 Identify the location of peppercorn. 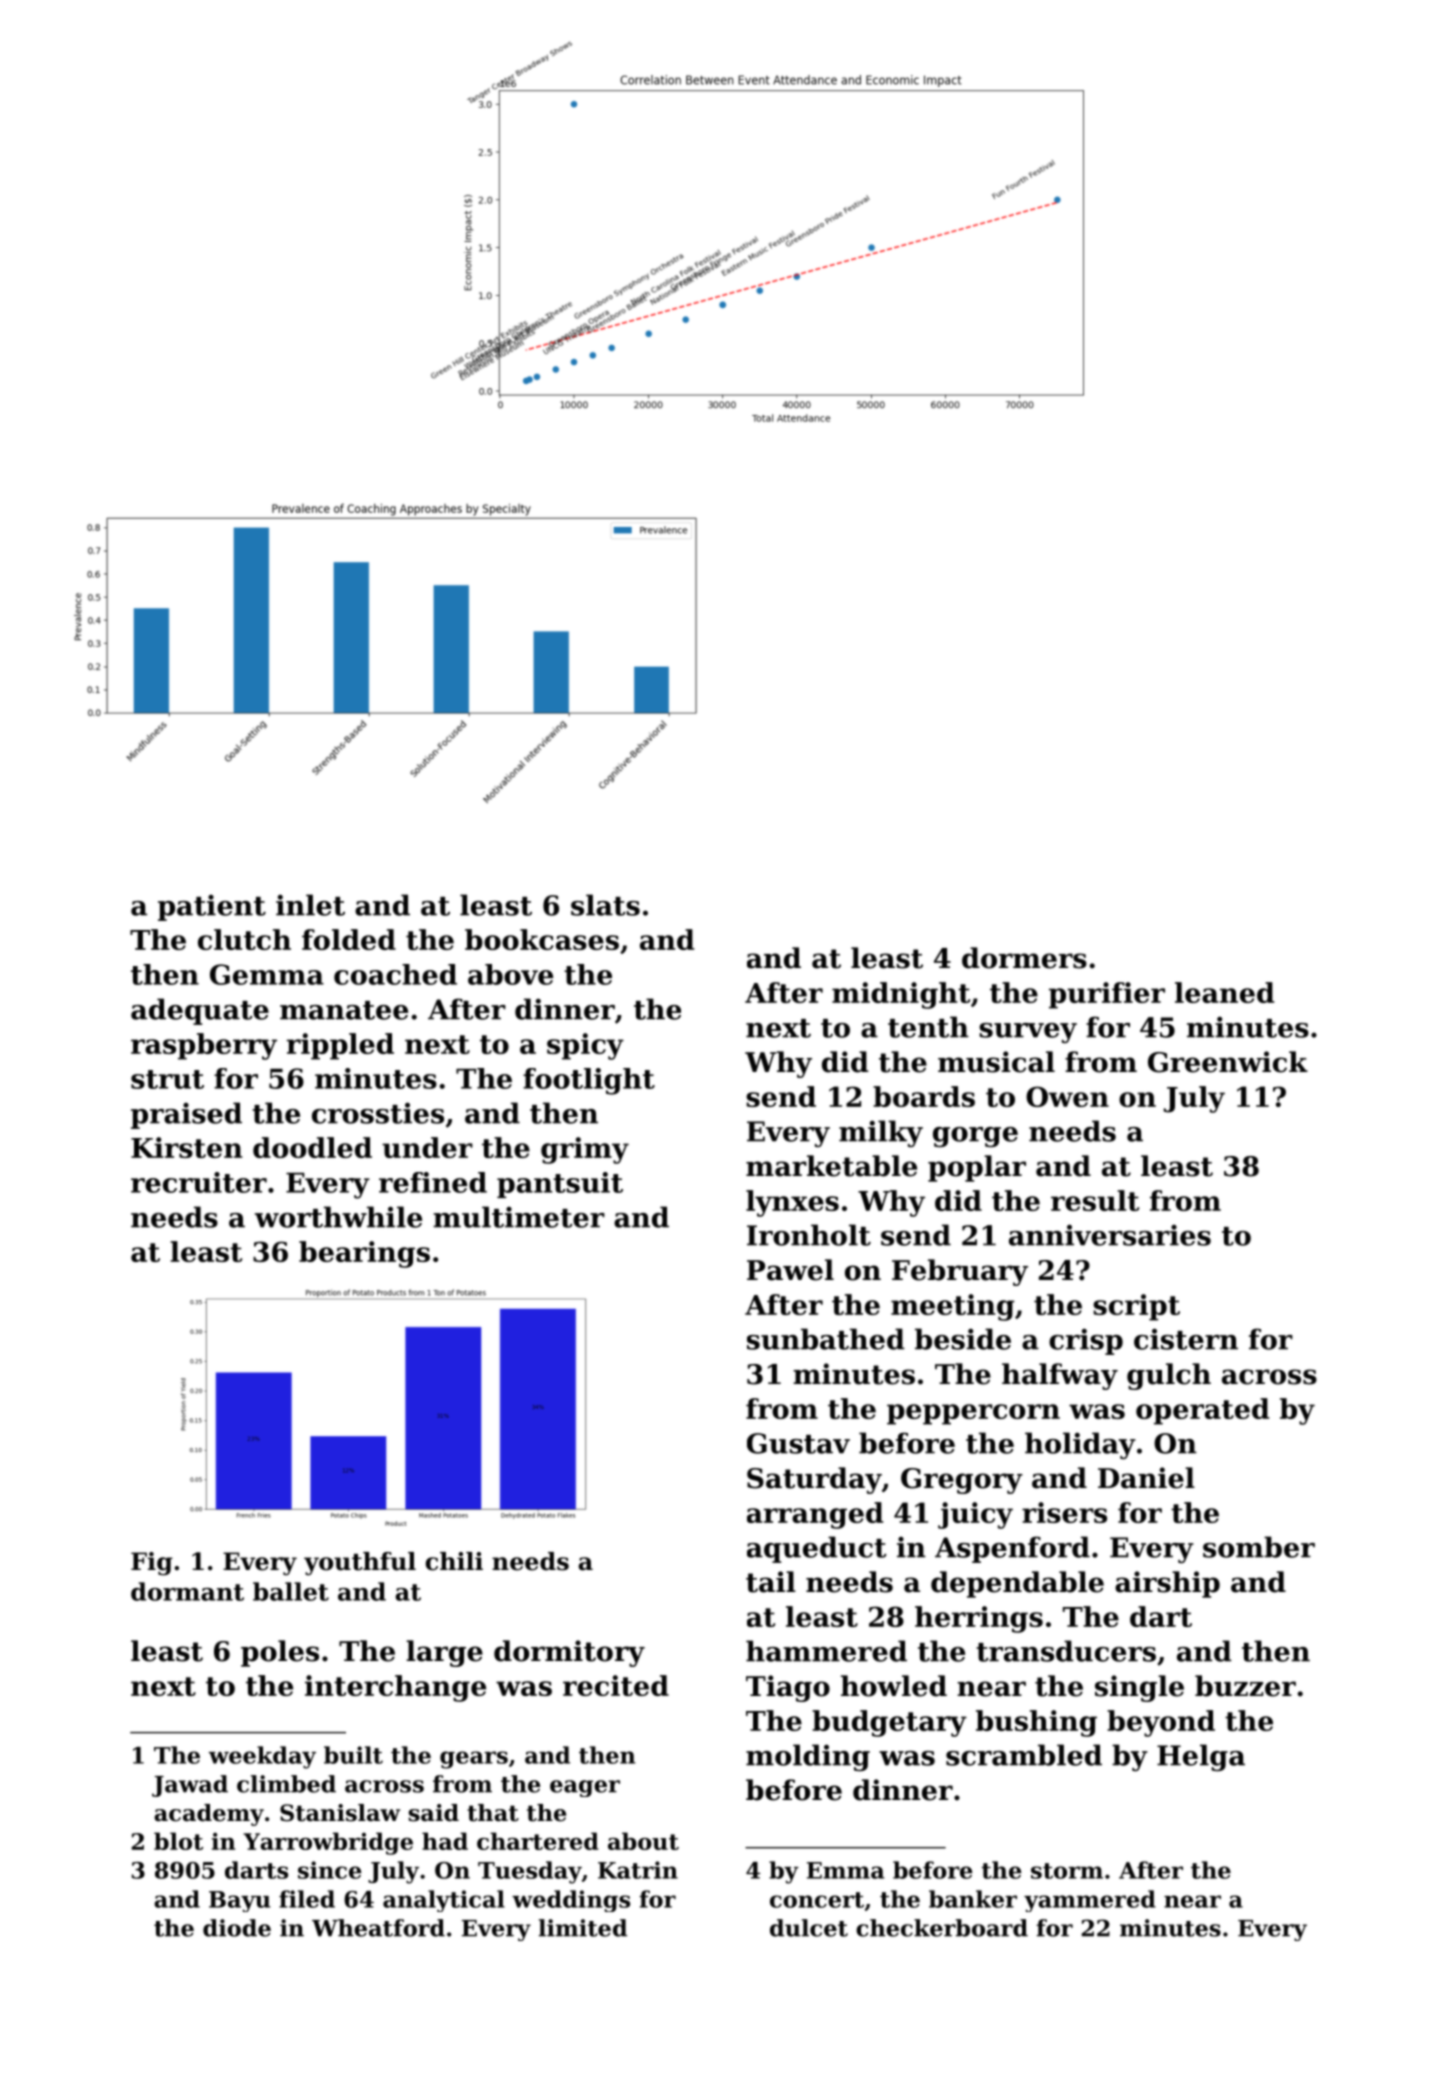
(973, 1414).
